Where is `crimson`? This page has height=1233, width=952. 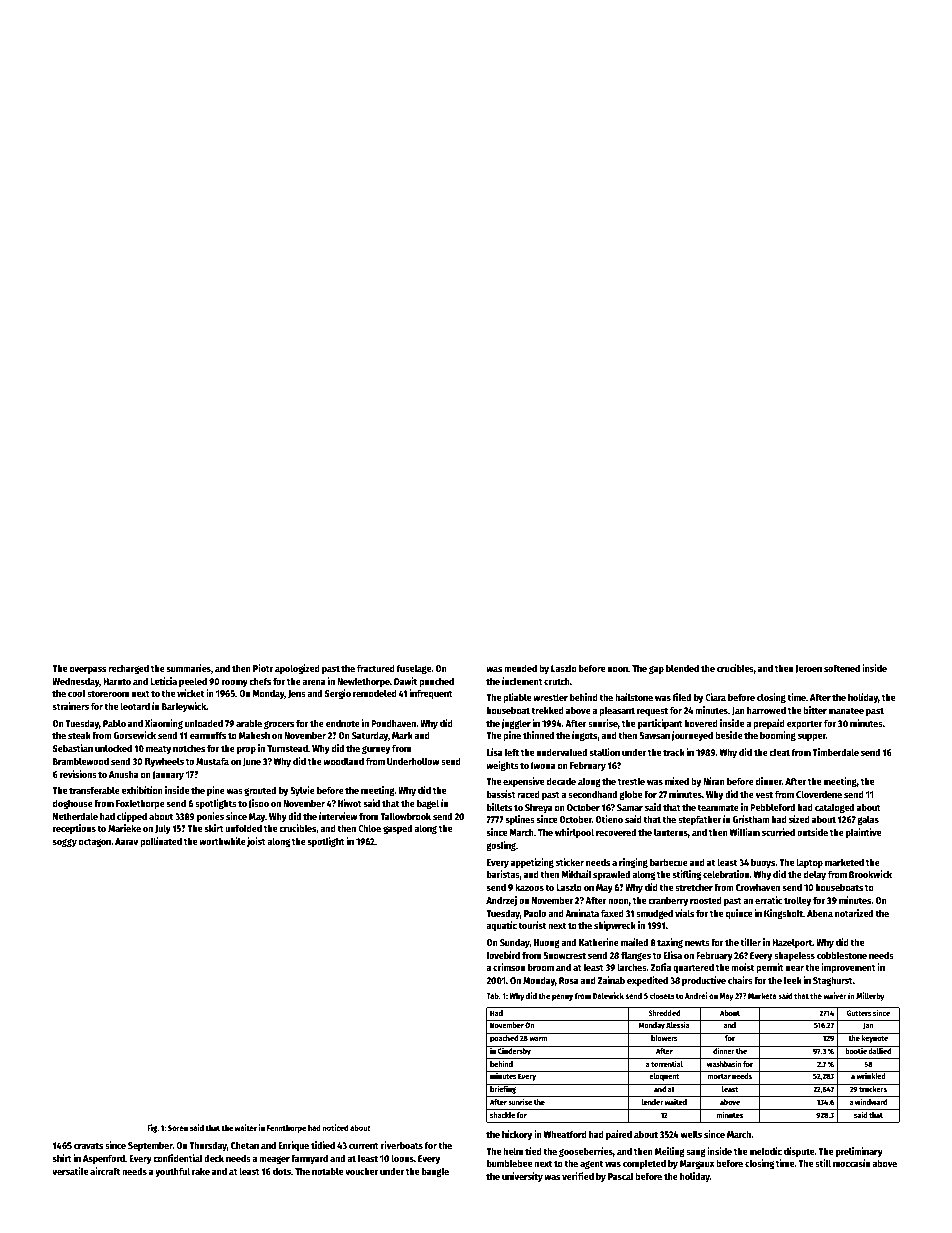 crimson is located at coordinates (509, 967).
